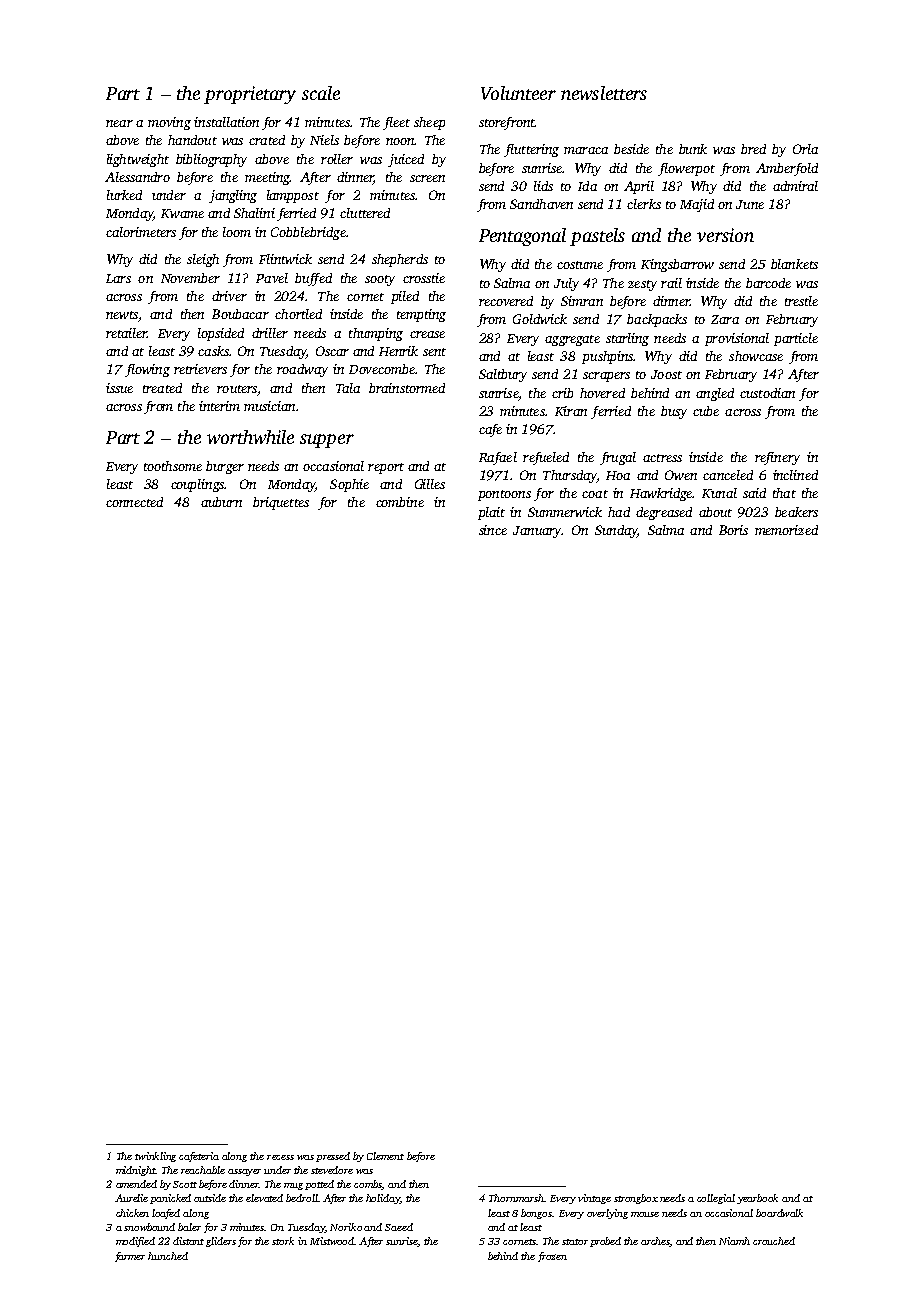 The height and width of the page is (1308, 924). Describe the element at coordinates (168, 1256) in the page. I see `hunched` at that location.
